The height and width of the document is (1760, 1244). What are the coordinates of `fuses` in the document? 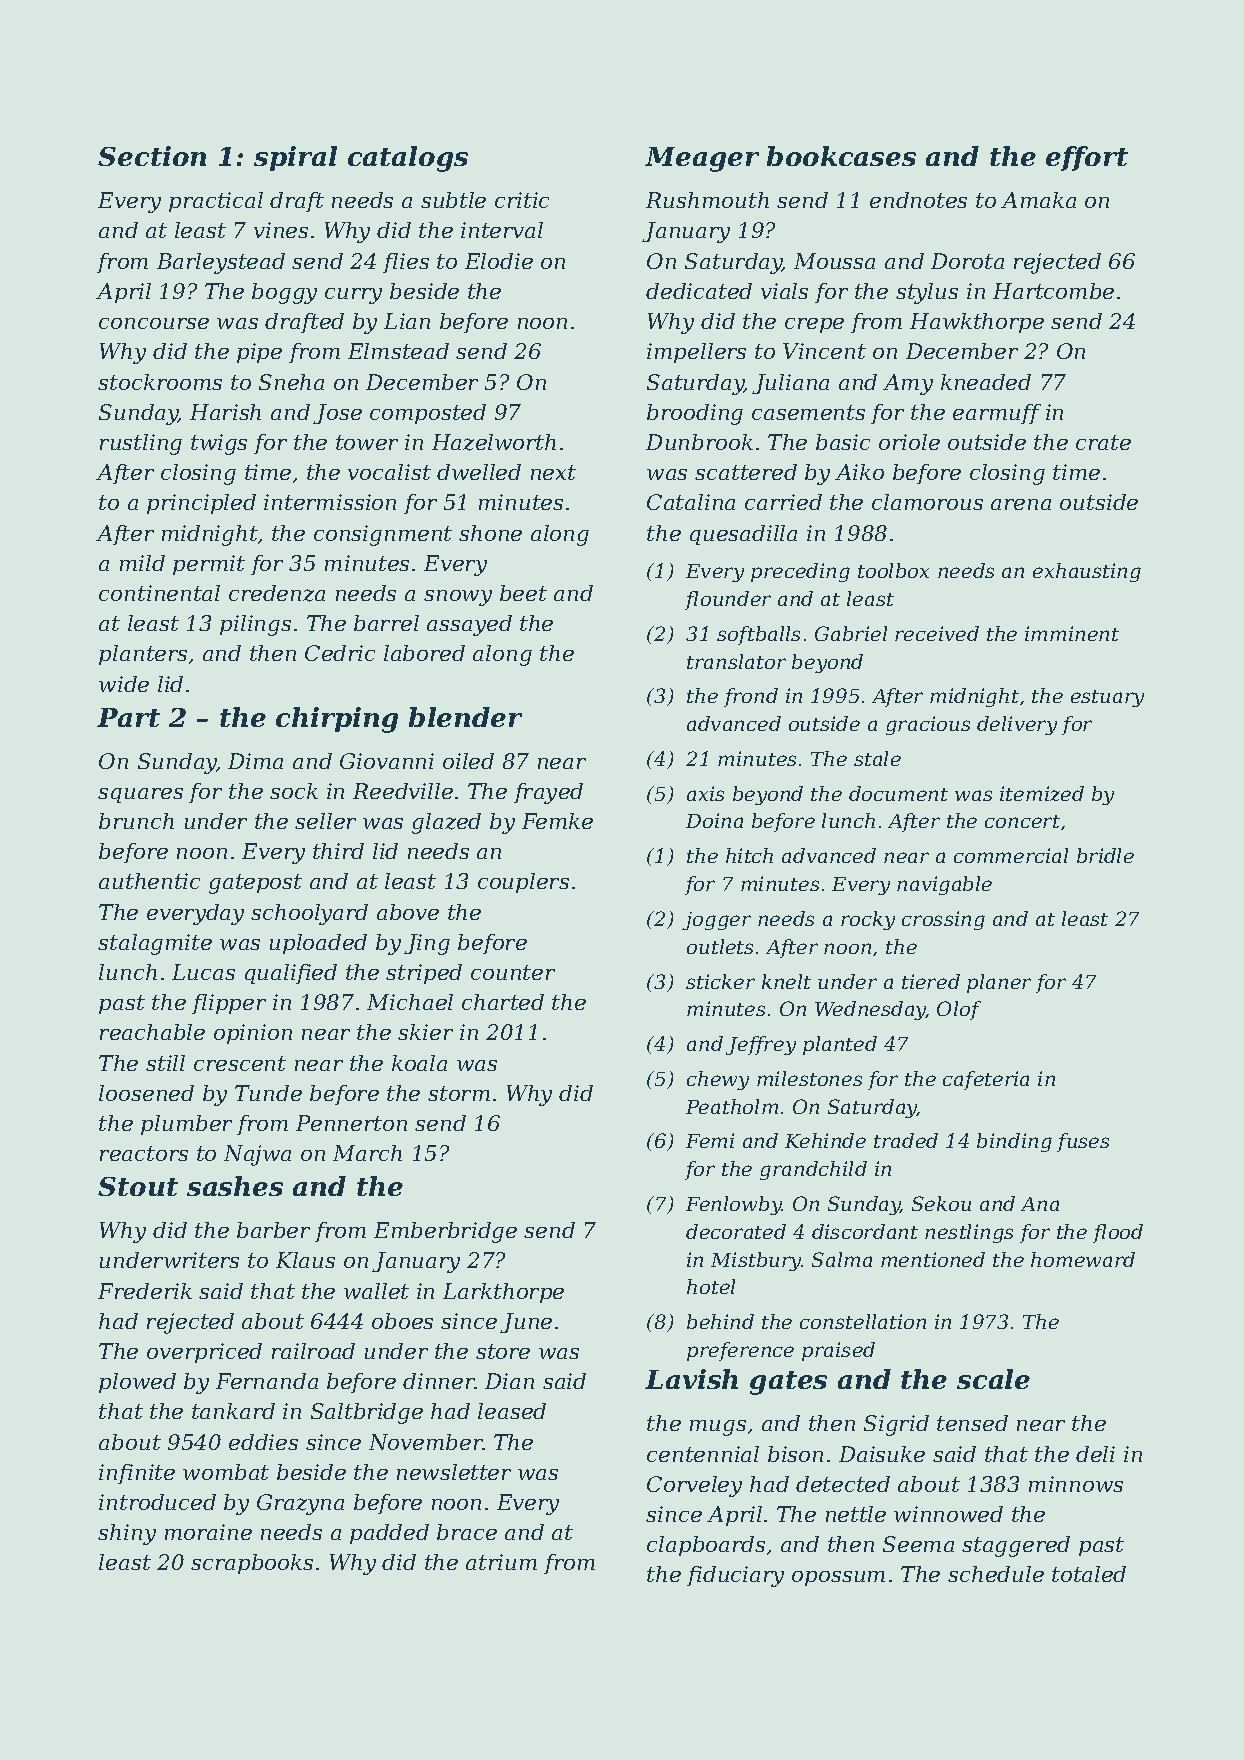 It's located at (1083, 1142).
